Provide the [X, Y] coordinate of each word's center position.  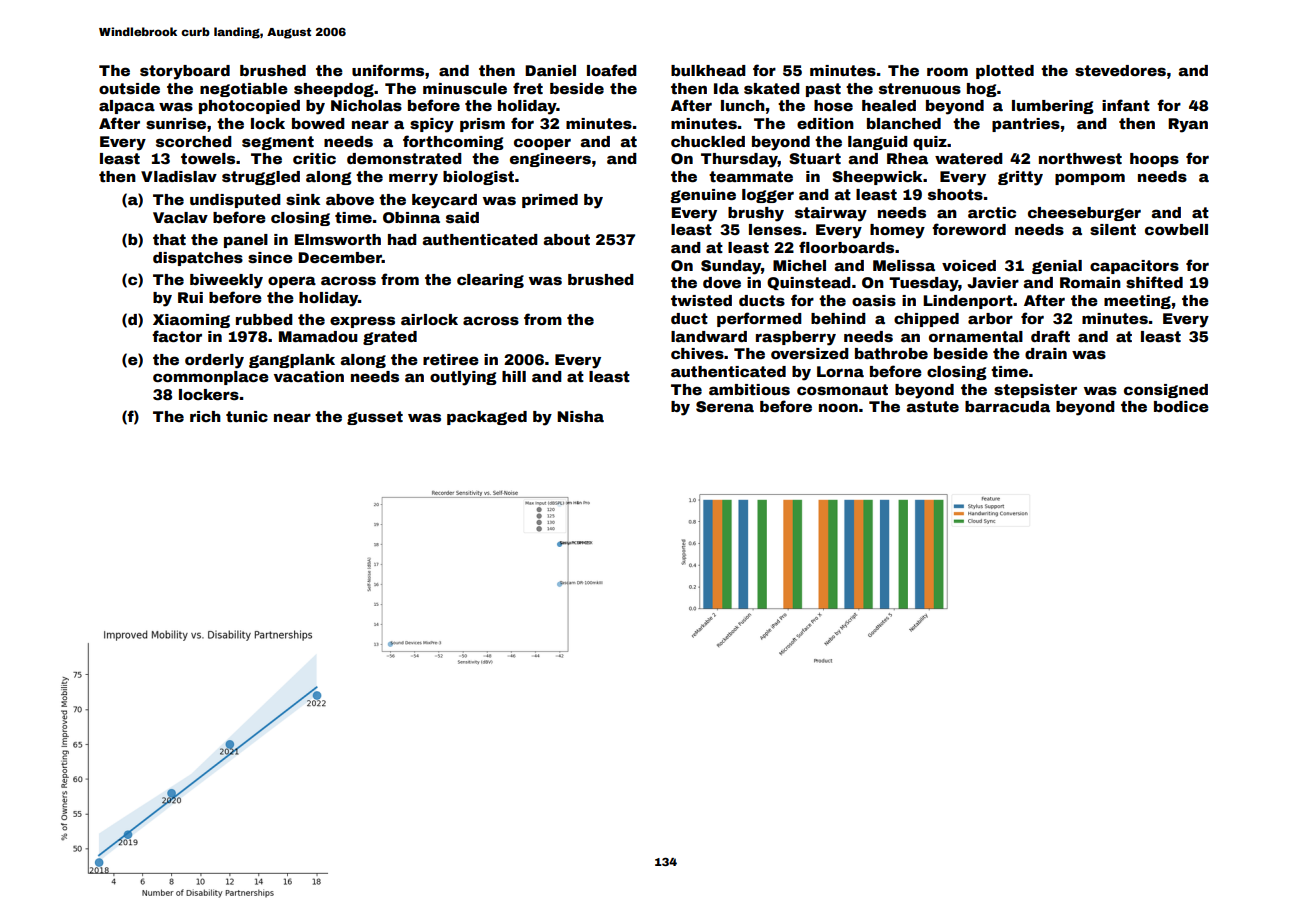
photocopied [249, 107]
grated [390, 338]
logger [768, 196]
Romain [1090, 282]
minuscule [465, 88]
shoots [955, 194]
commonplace [211, 378]
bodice [1181, 406]
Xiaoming [191, 321]
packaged [487, 418]
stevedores [1120, 70]
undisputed [235, 201]
